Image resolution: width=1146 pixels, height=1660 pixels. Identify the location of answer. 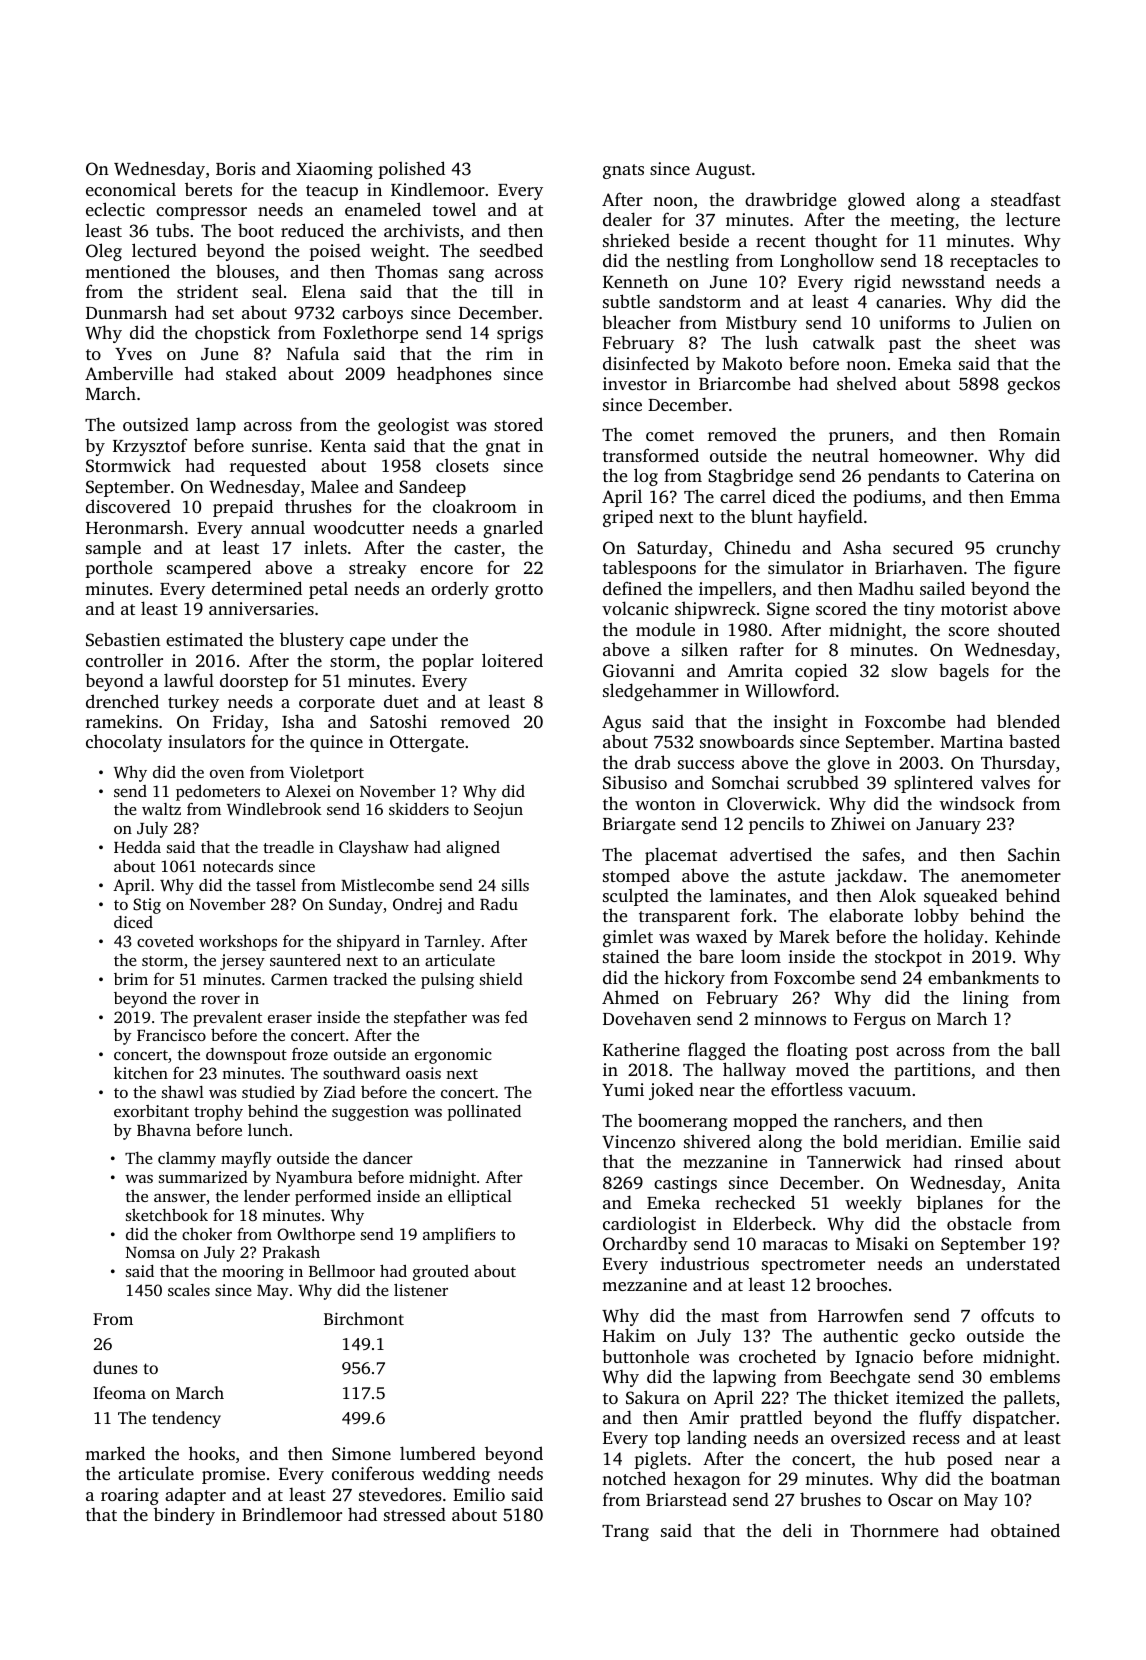
(180, 1198).
